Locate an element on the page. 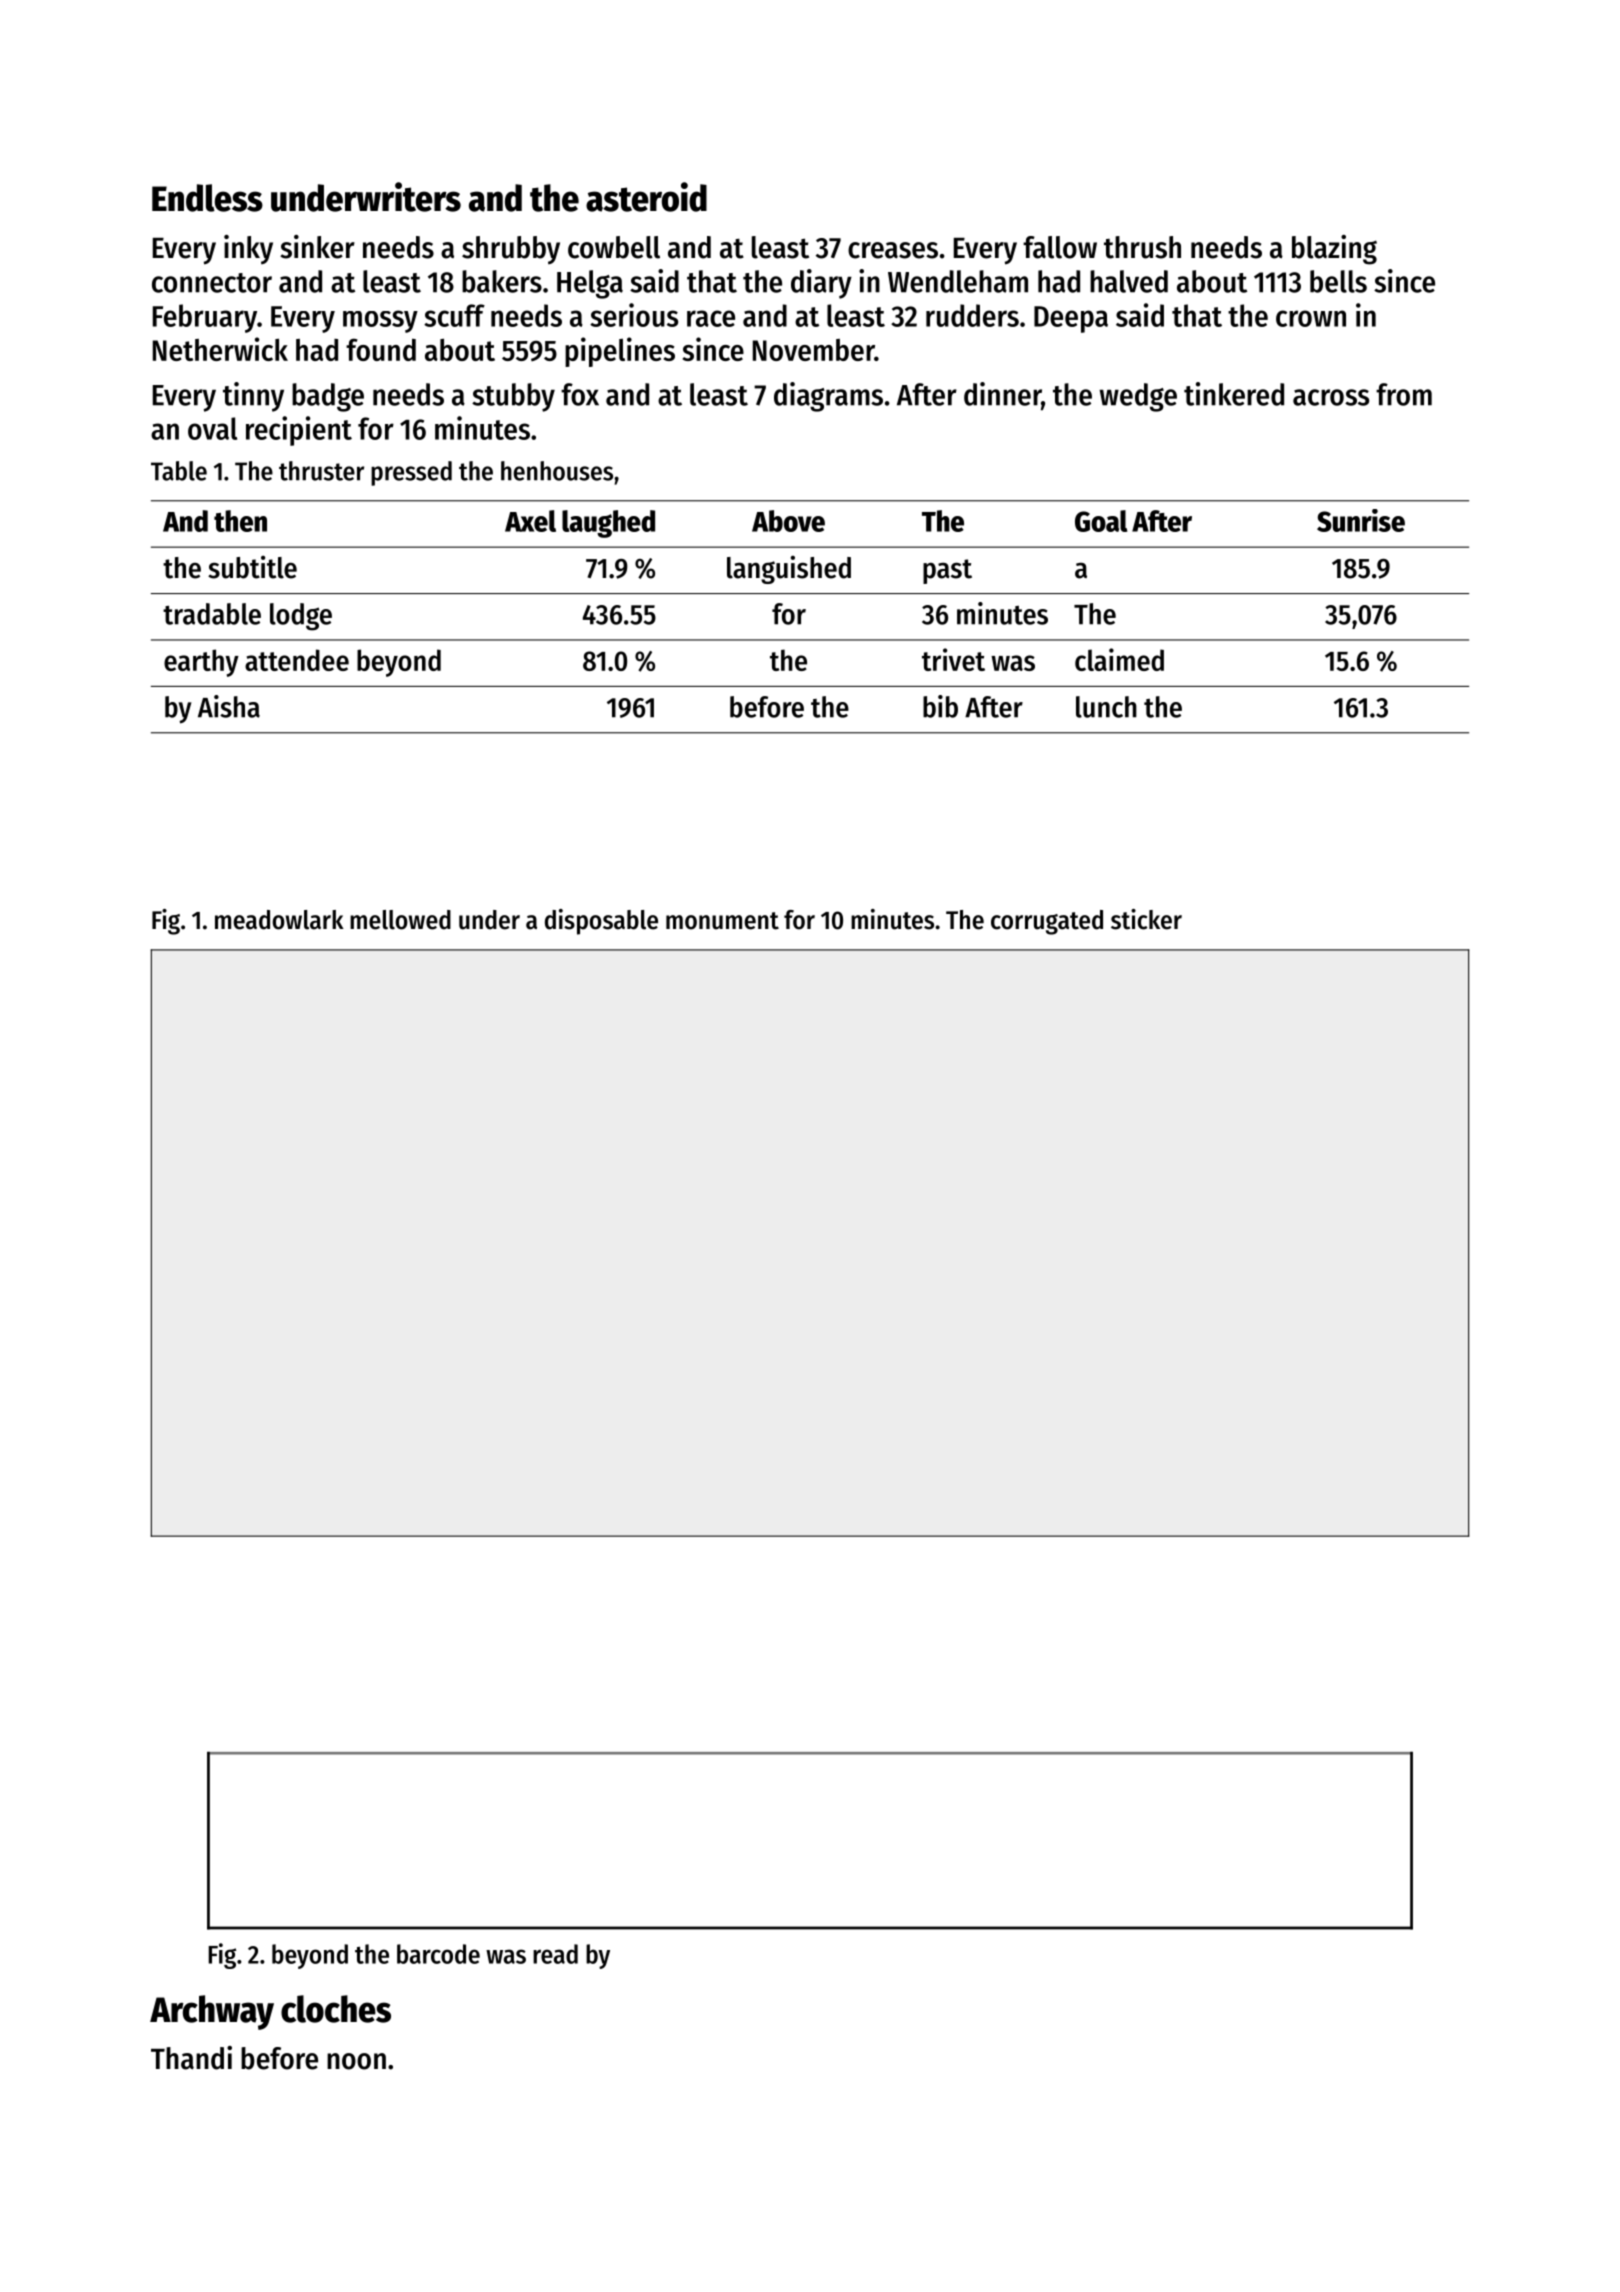 This image has height=2292, width=1620. corrugated is located at coordinates (1047, 922).
